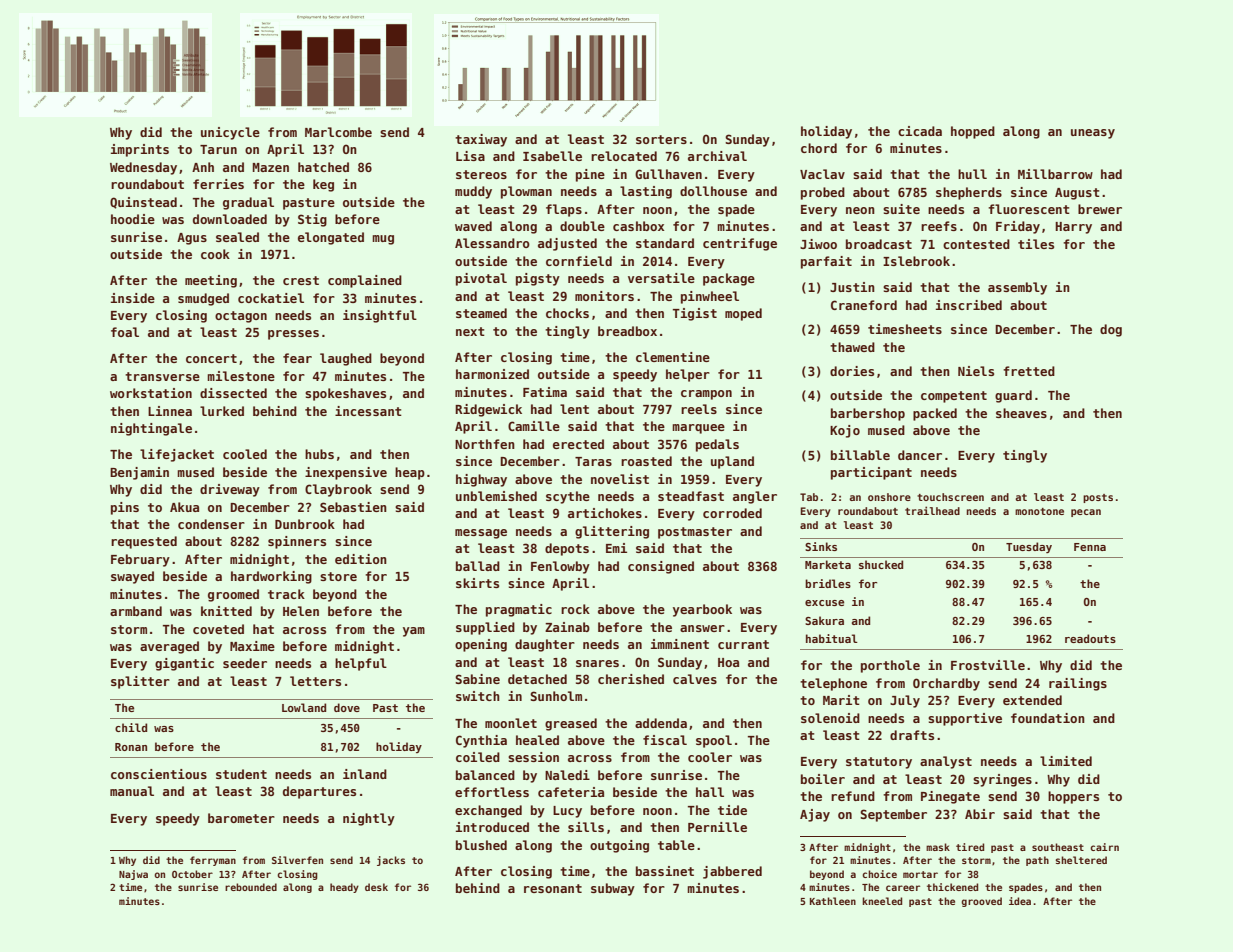 Image resolution: width=1233 pixels, height=952 pixels. Describe the element at coordinates (605, 513) in the screenshot. I see `artichokes` at that location.
